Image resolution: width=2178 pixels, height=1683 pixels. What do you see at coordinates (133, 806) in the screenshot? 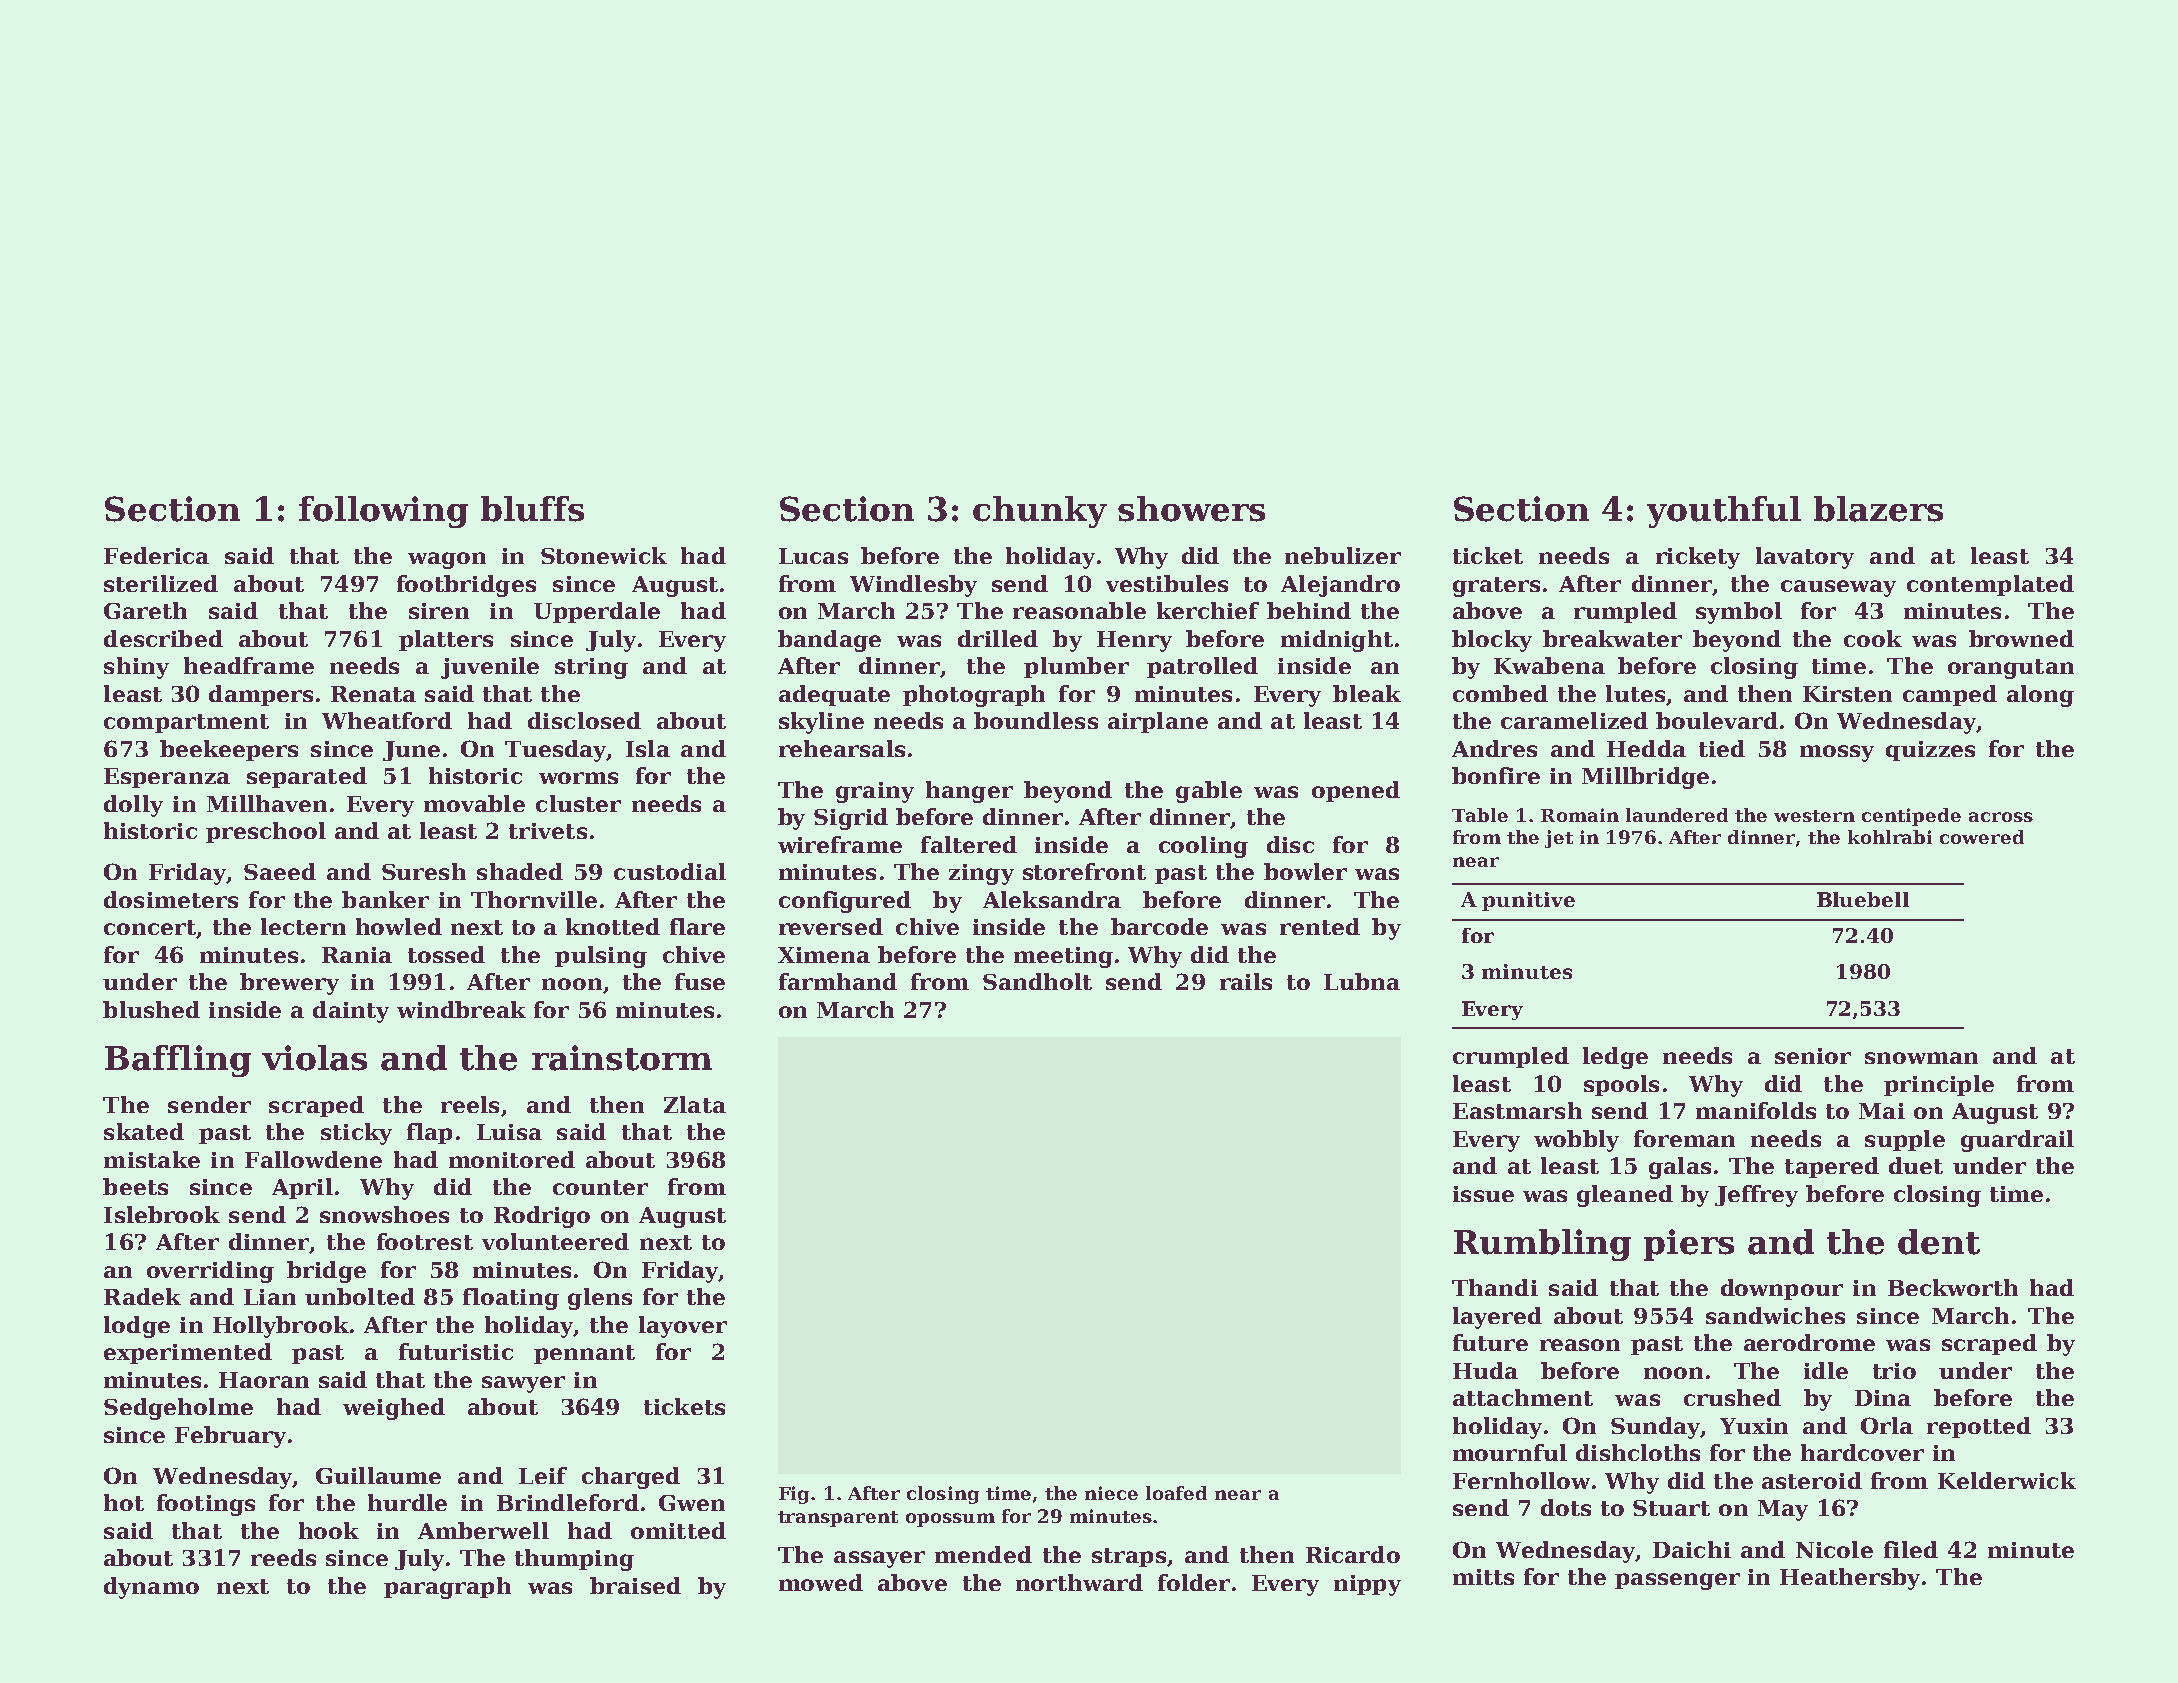
I see `dolly` at bounding box center [133, 806].
